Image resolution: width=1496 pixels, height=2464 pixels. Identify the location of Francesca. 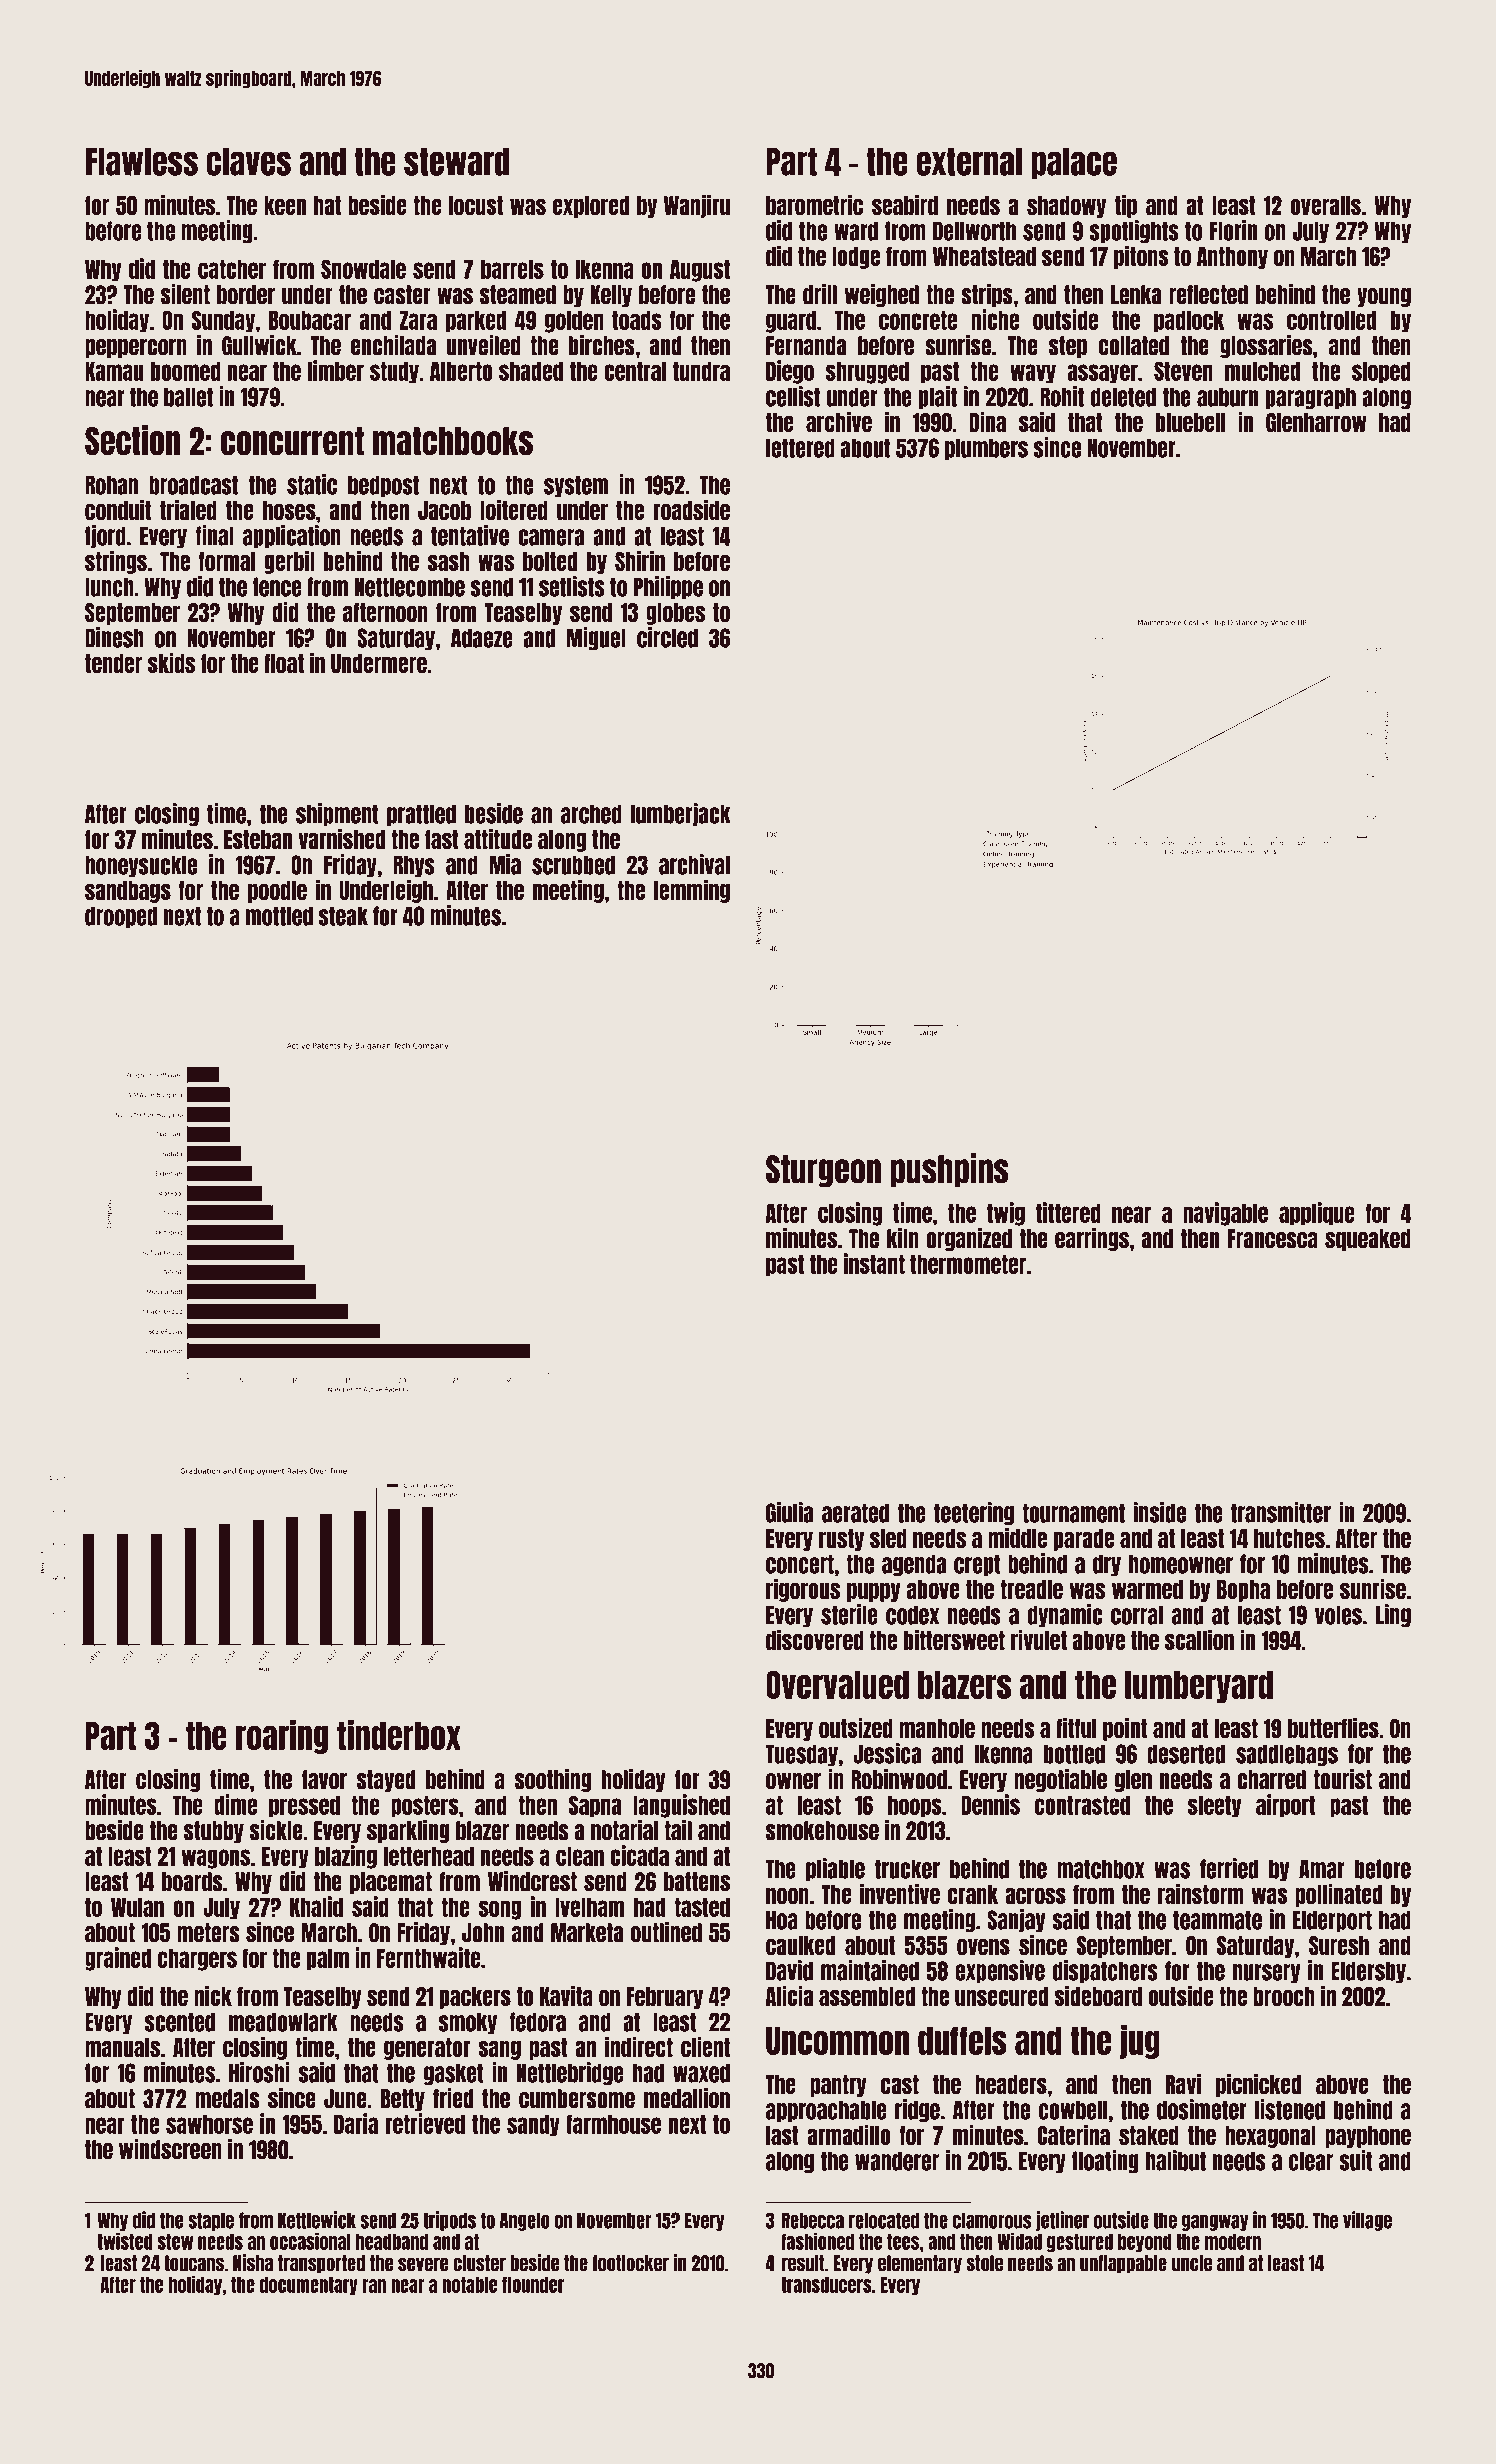
(1273, 1239).
